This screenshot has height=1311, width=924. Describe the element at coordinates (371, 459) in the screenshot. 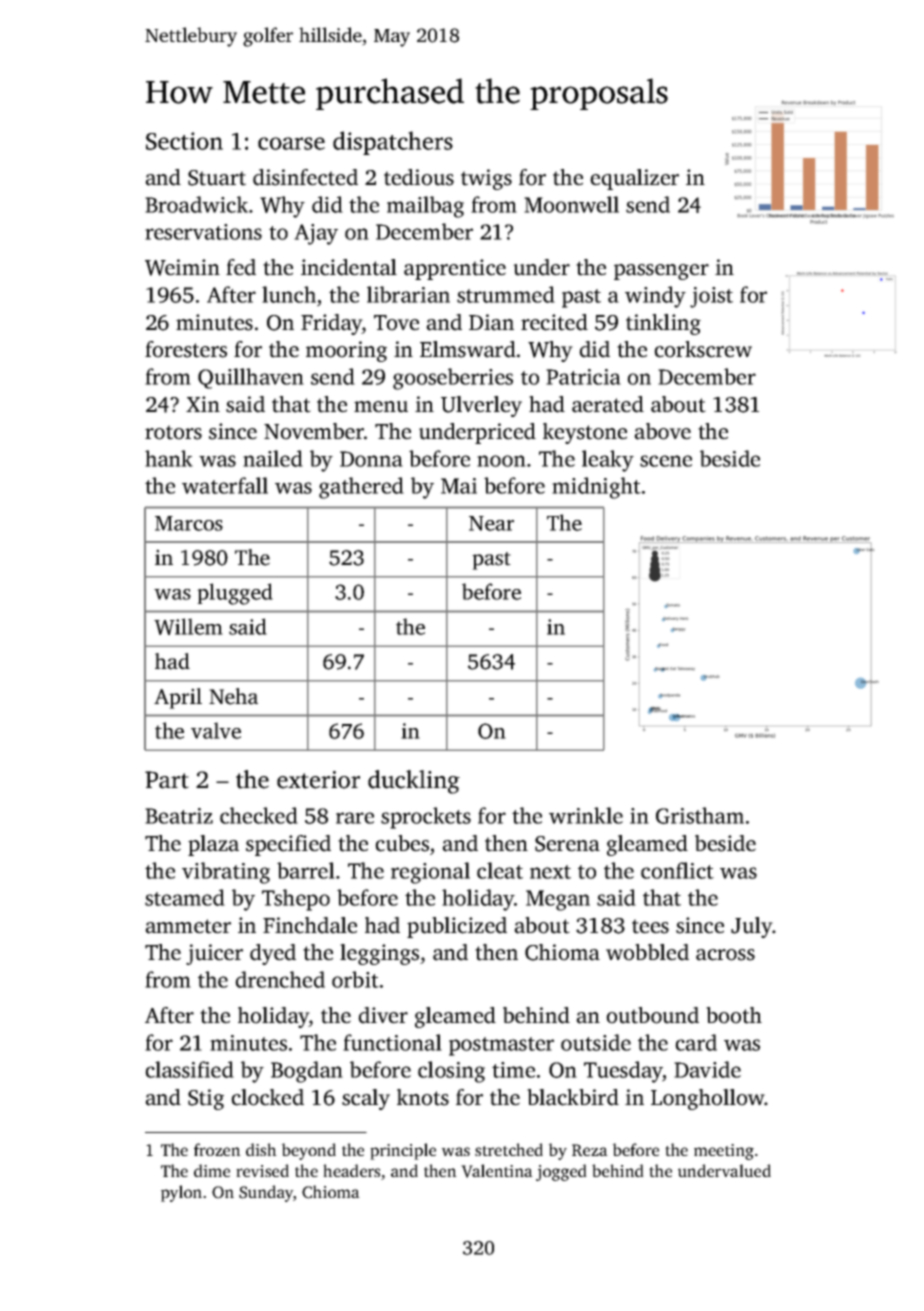

I see `Donna` at that location.
